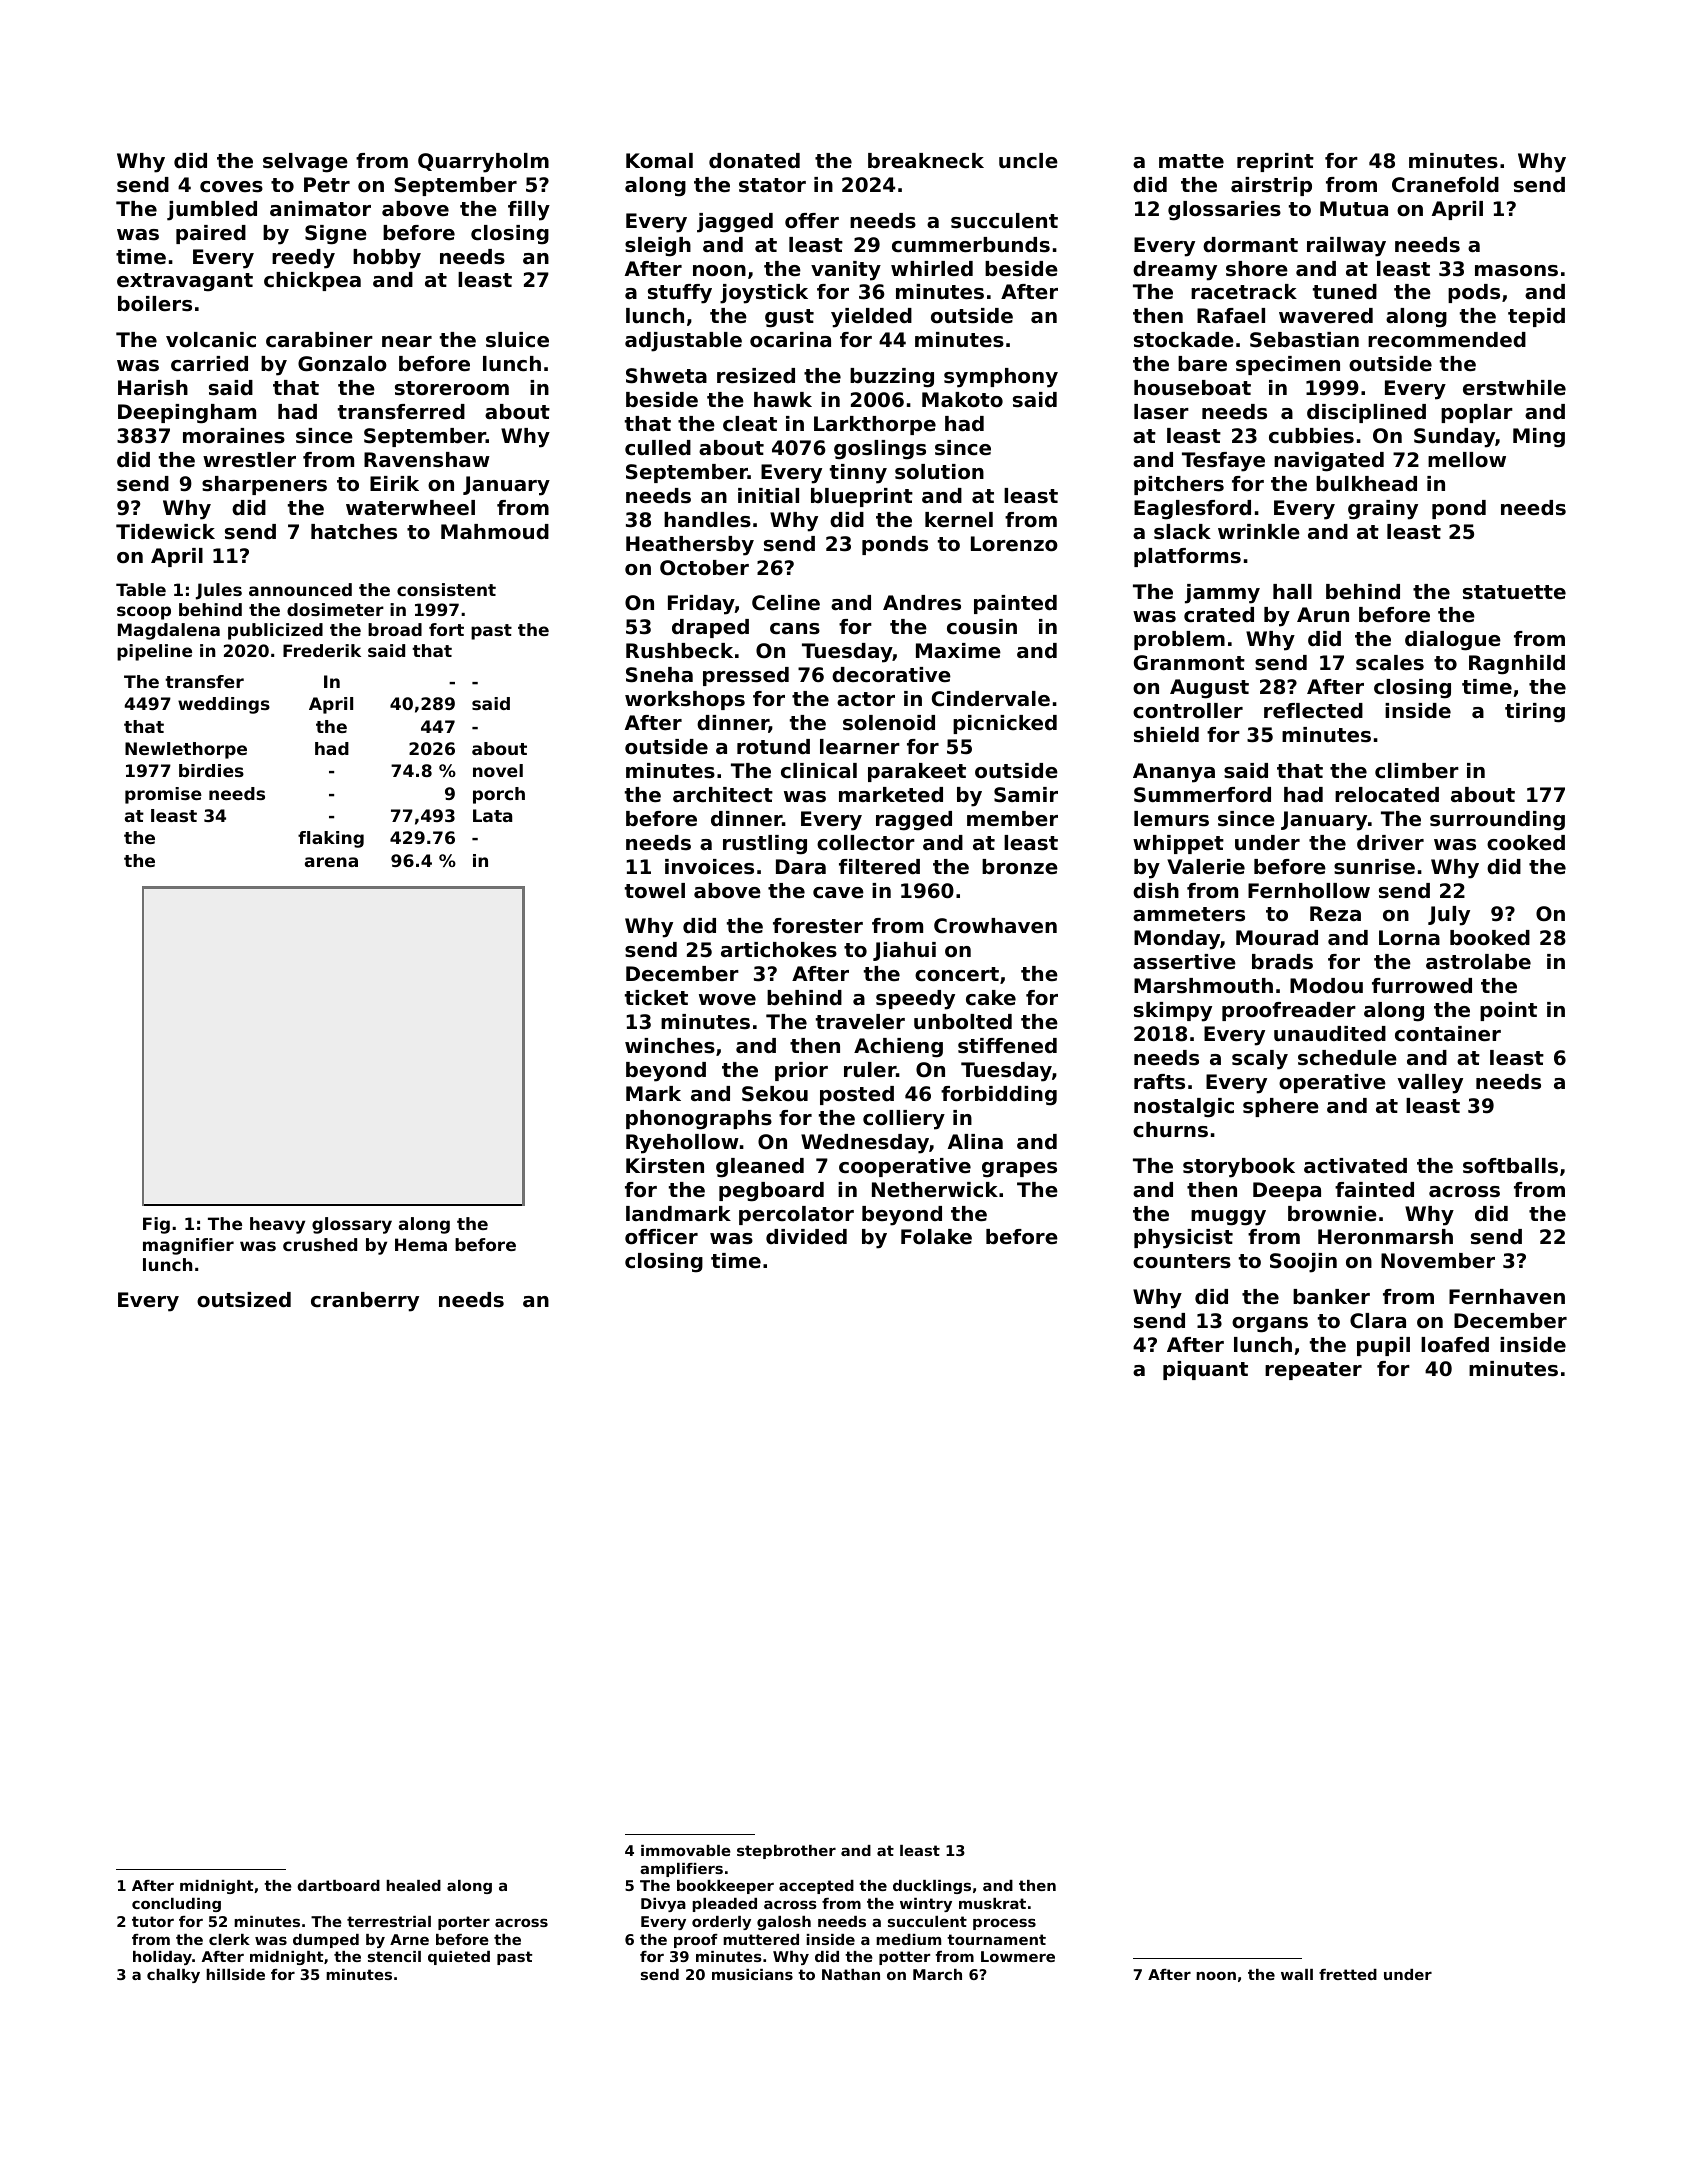  Describe the element at coordinates (365, 1302) in the screenshot. I see `cranberry` at that location.
